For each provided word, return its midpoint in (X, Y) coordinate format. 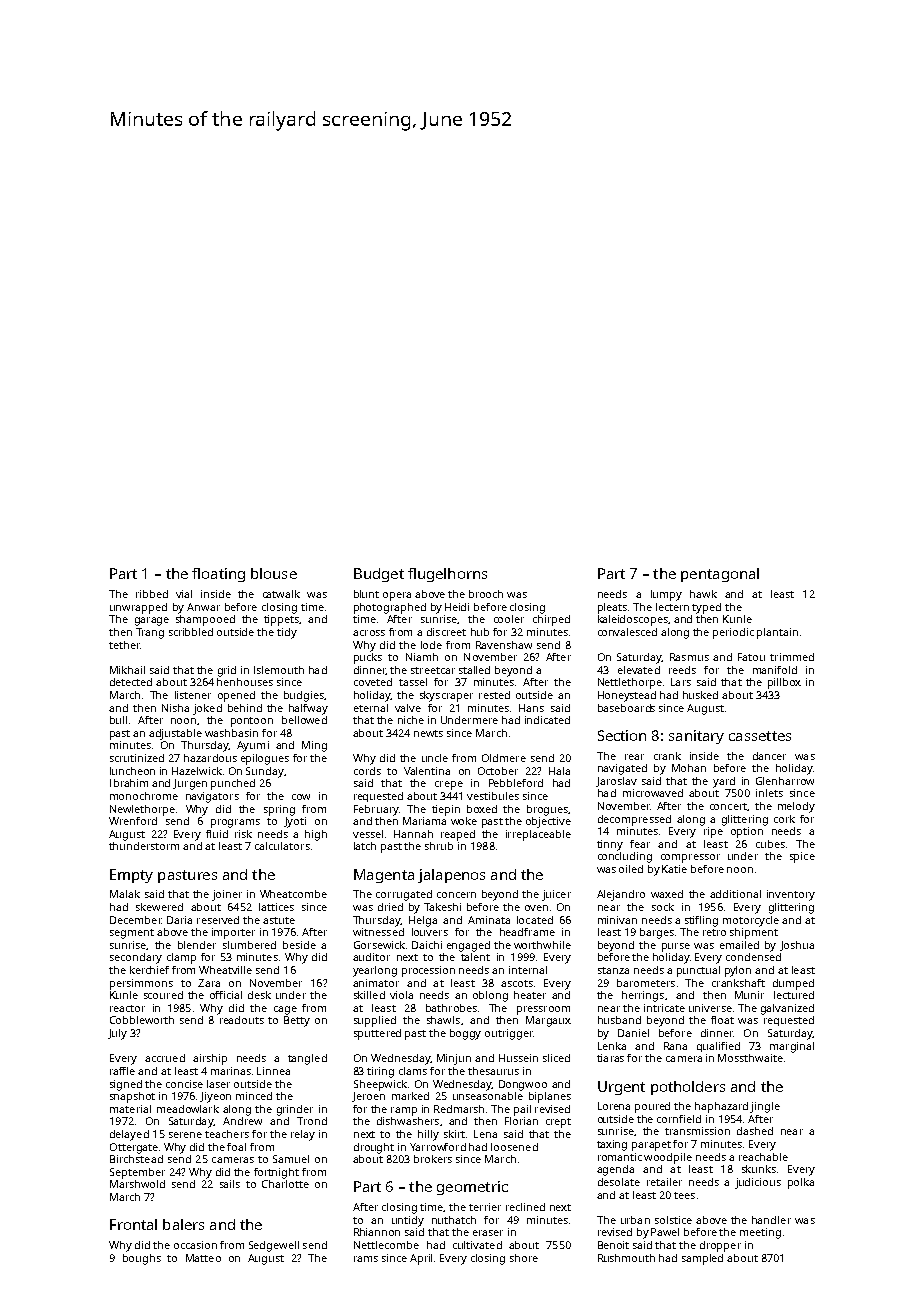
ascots (517, 983)
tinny (610, 845)
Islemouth (279, 670)
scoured (163, 995)
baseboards (626, 708)
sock (663, 907)
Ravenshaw (504, 645)
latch (365, 846)
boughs (142, 1259)
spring (279, 810)
